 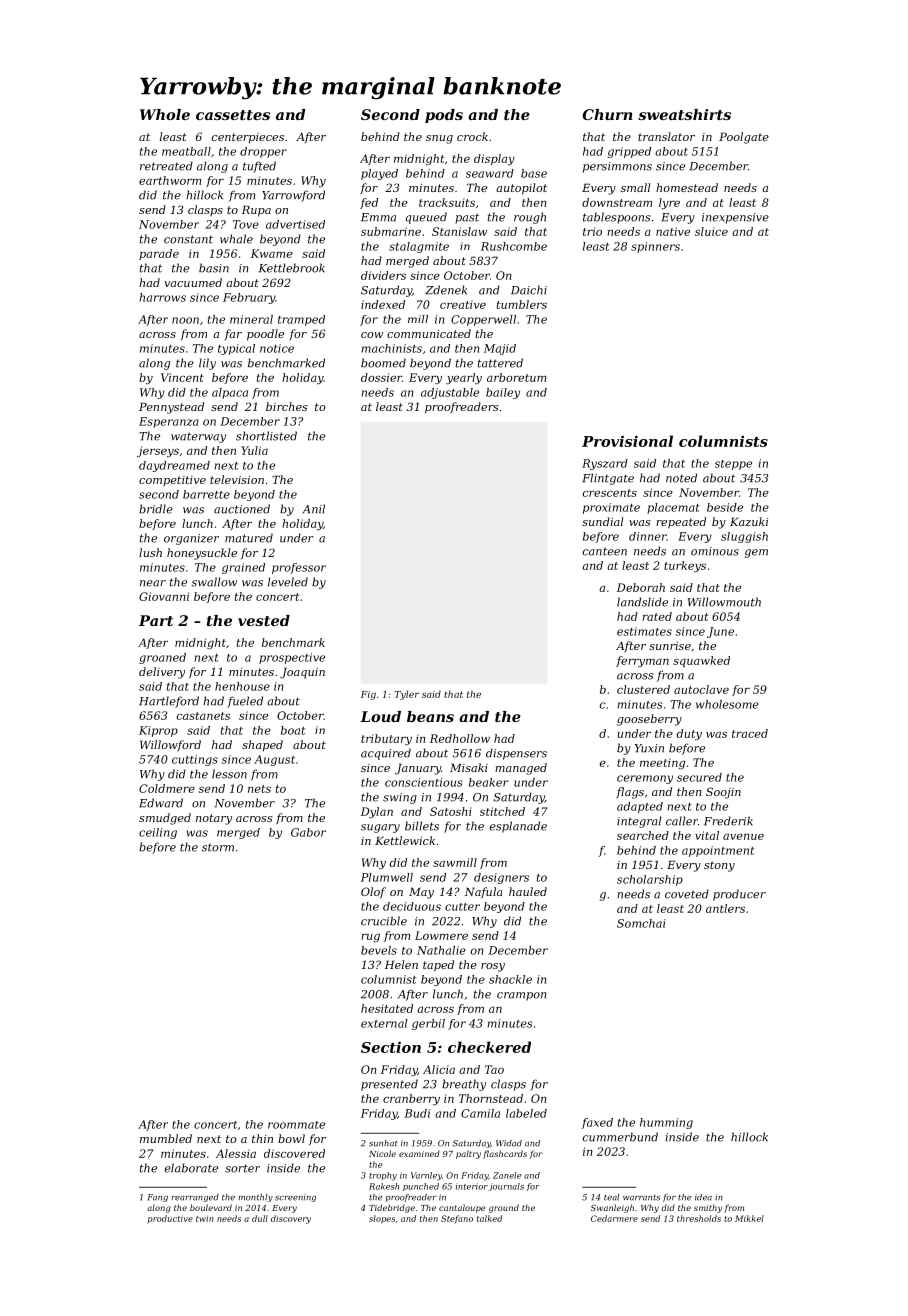 I want to click on communicated, so click(x=429, y=333).
